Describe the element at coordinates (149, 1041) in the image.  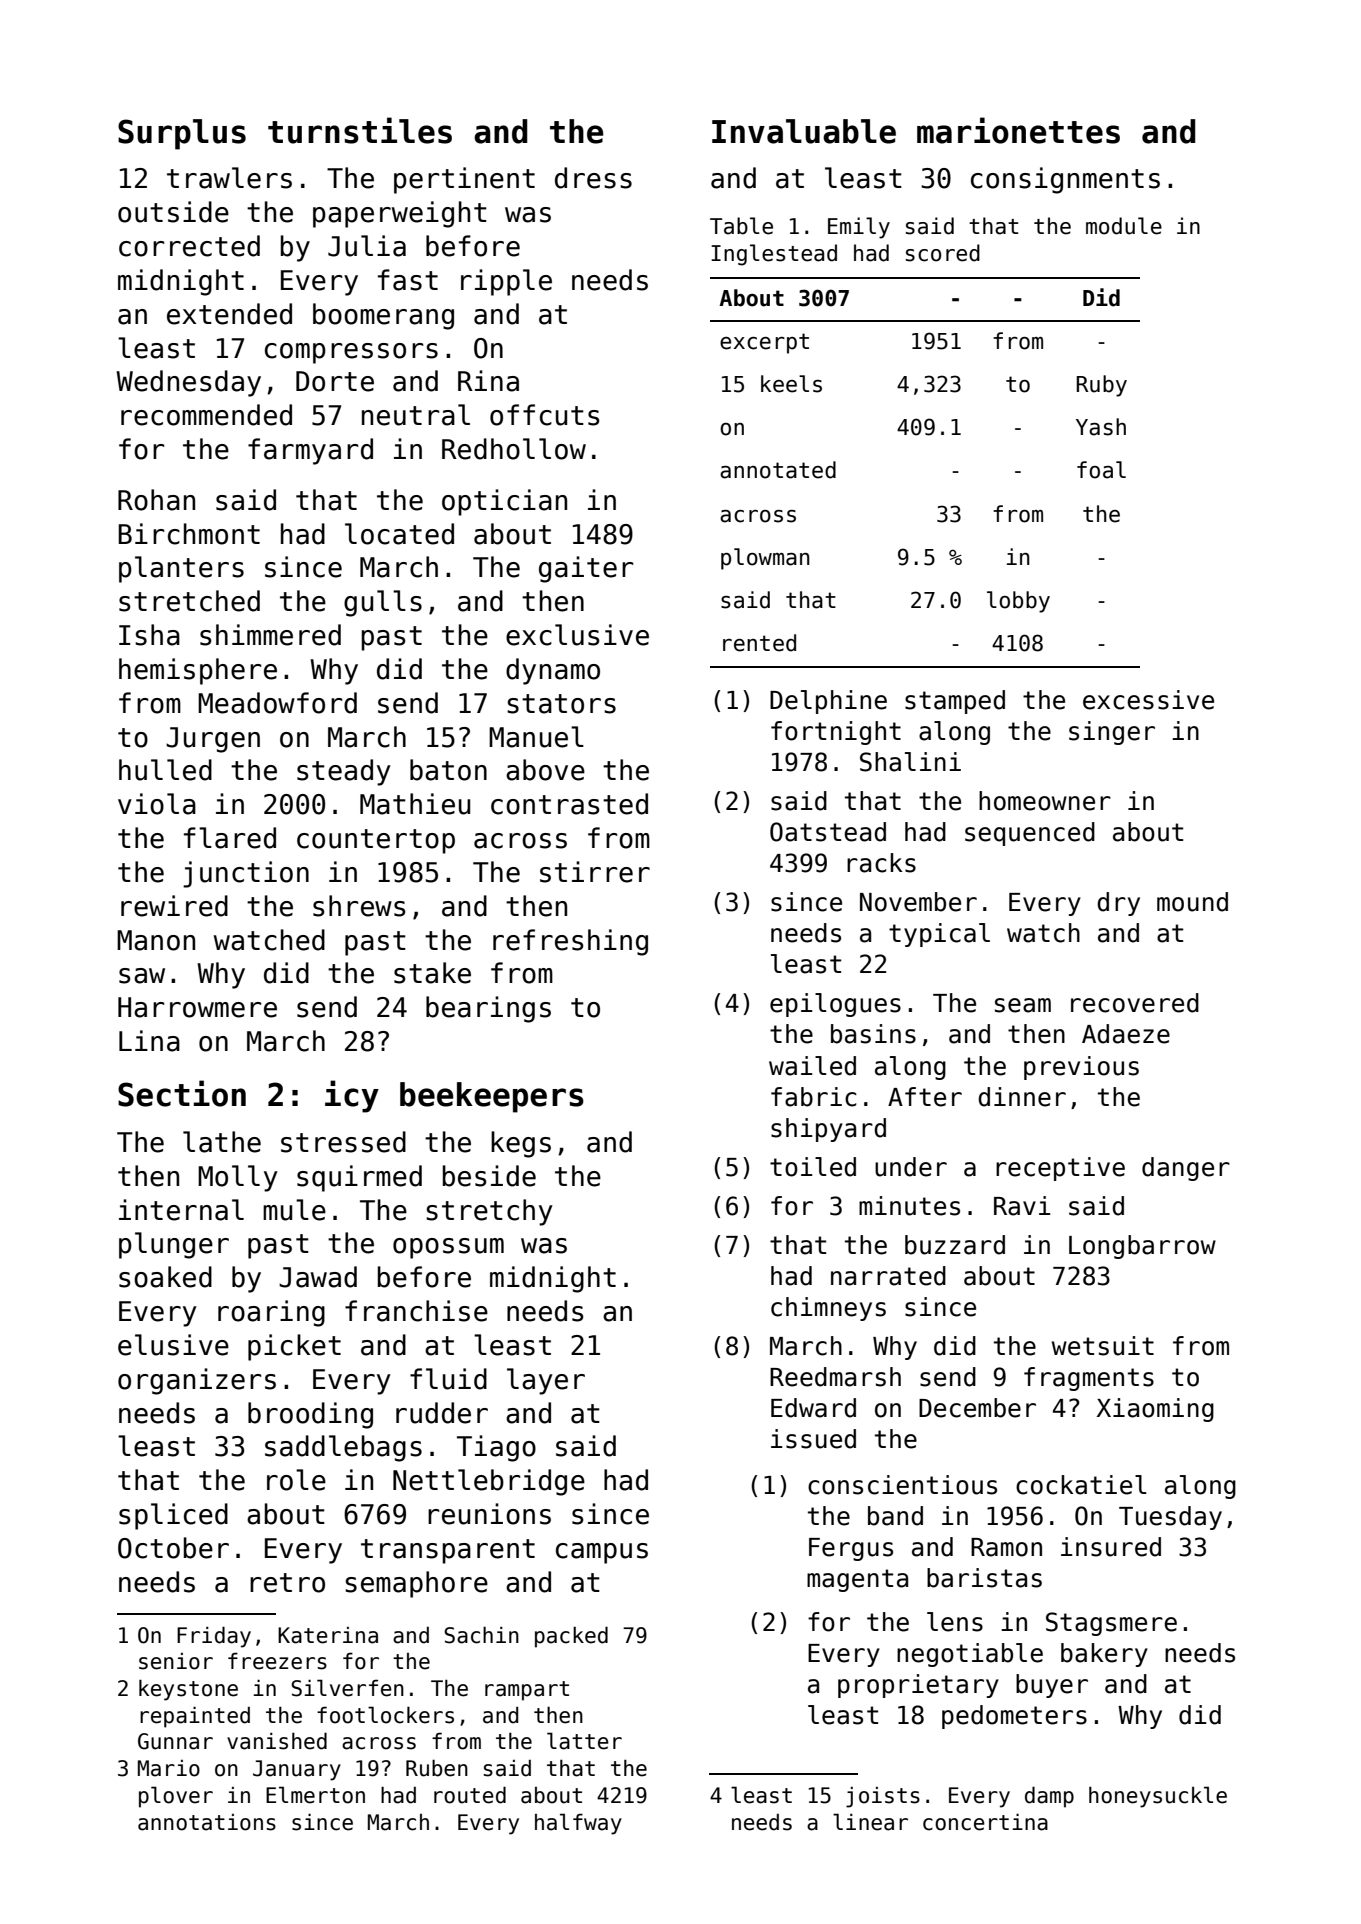
I see `Lina` at that location.
